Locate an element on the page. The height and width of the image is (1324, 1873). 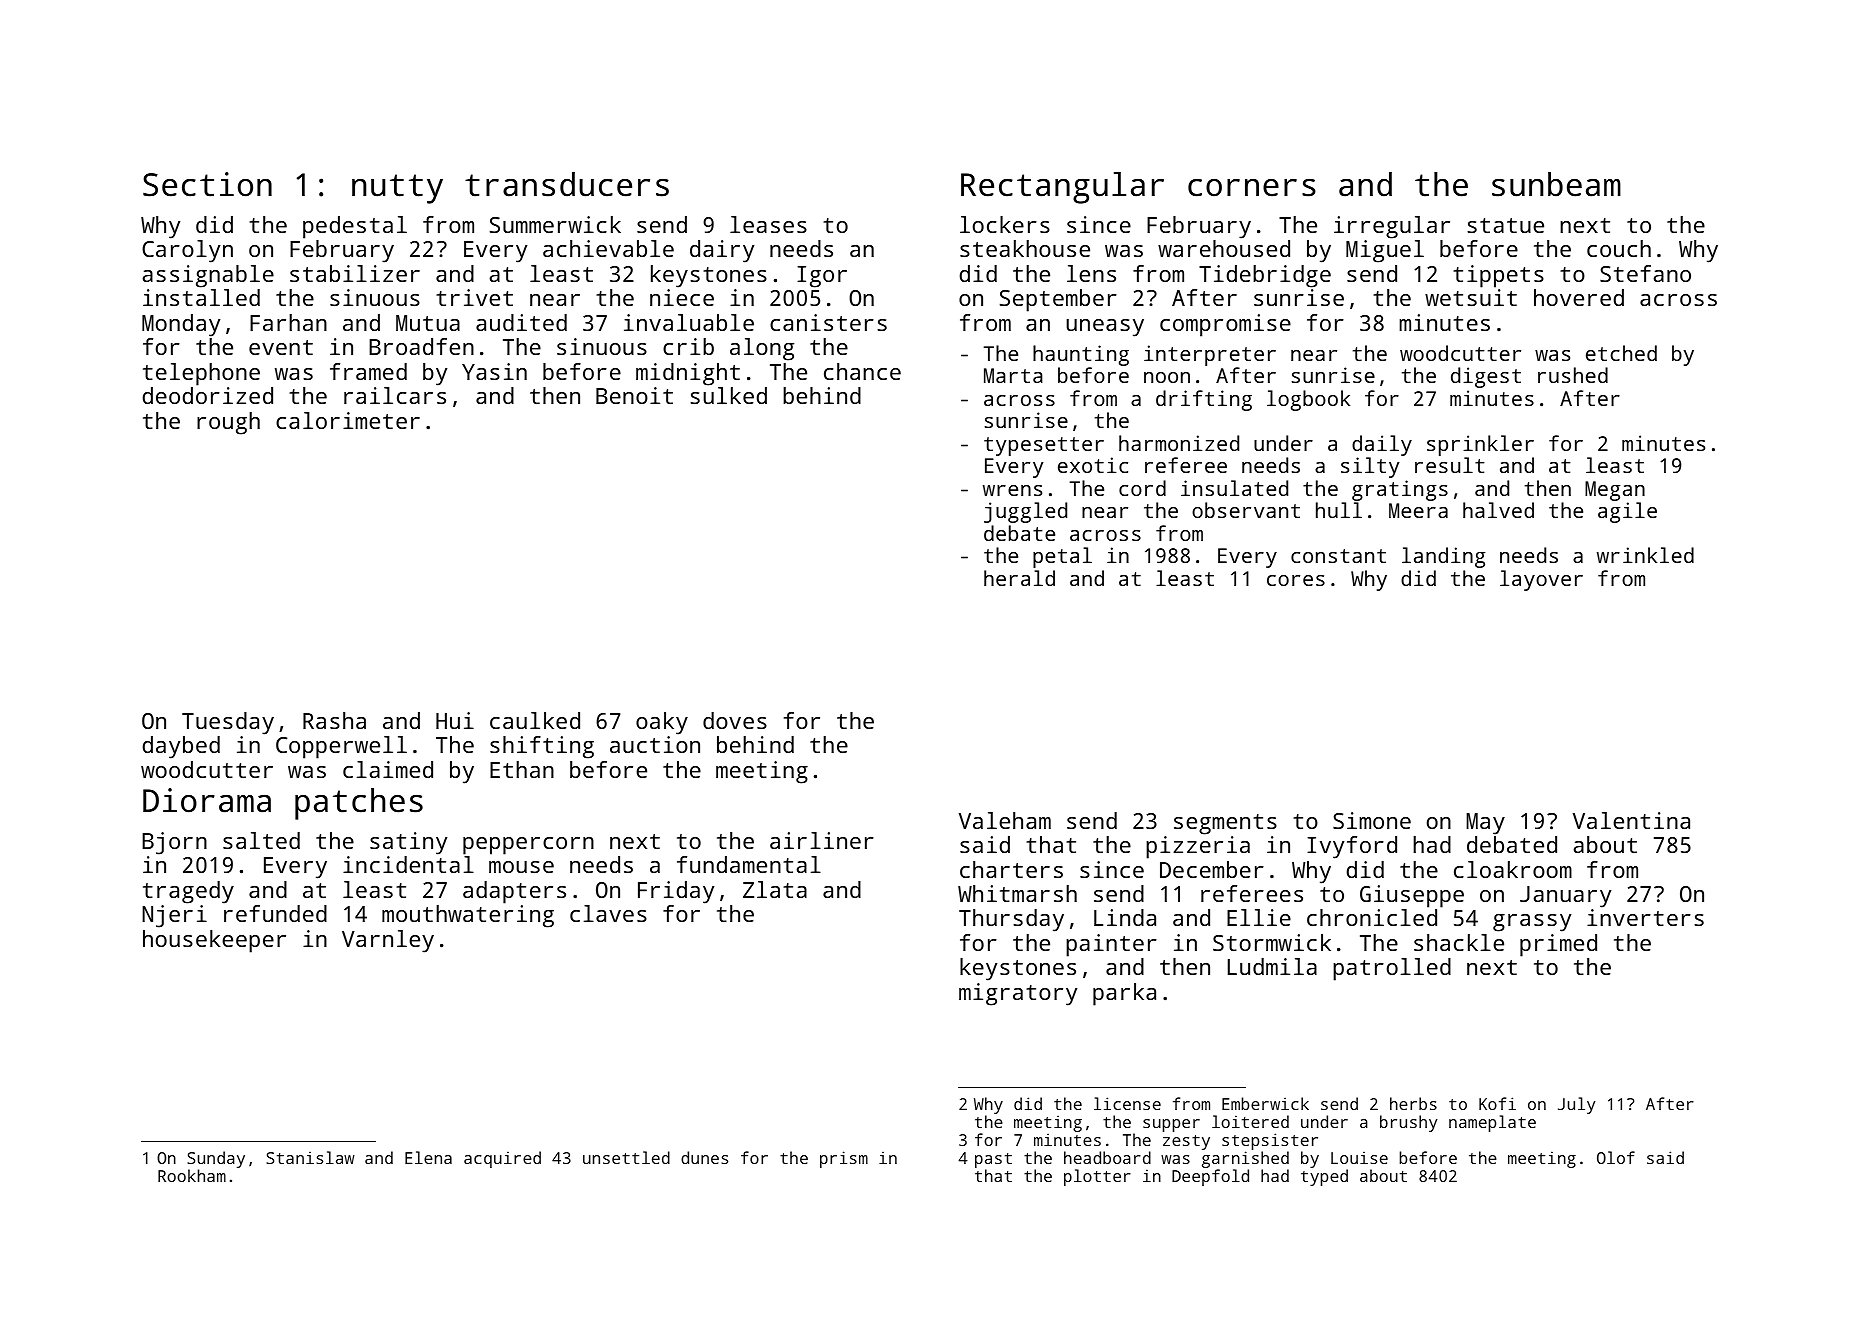
sunbeam is located at coordinates (1556, 184).
